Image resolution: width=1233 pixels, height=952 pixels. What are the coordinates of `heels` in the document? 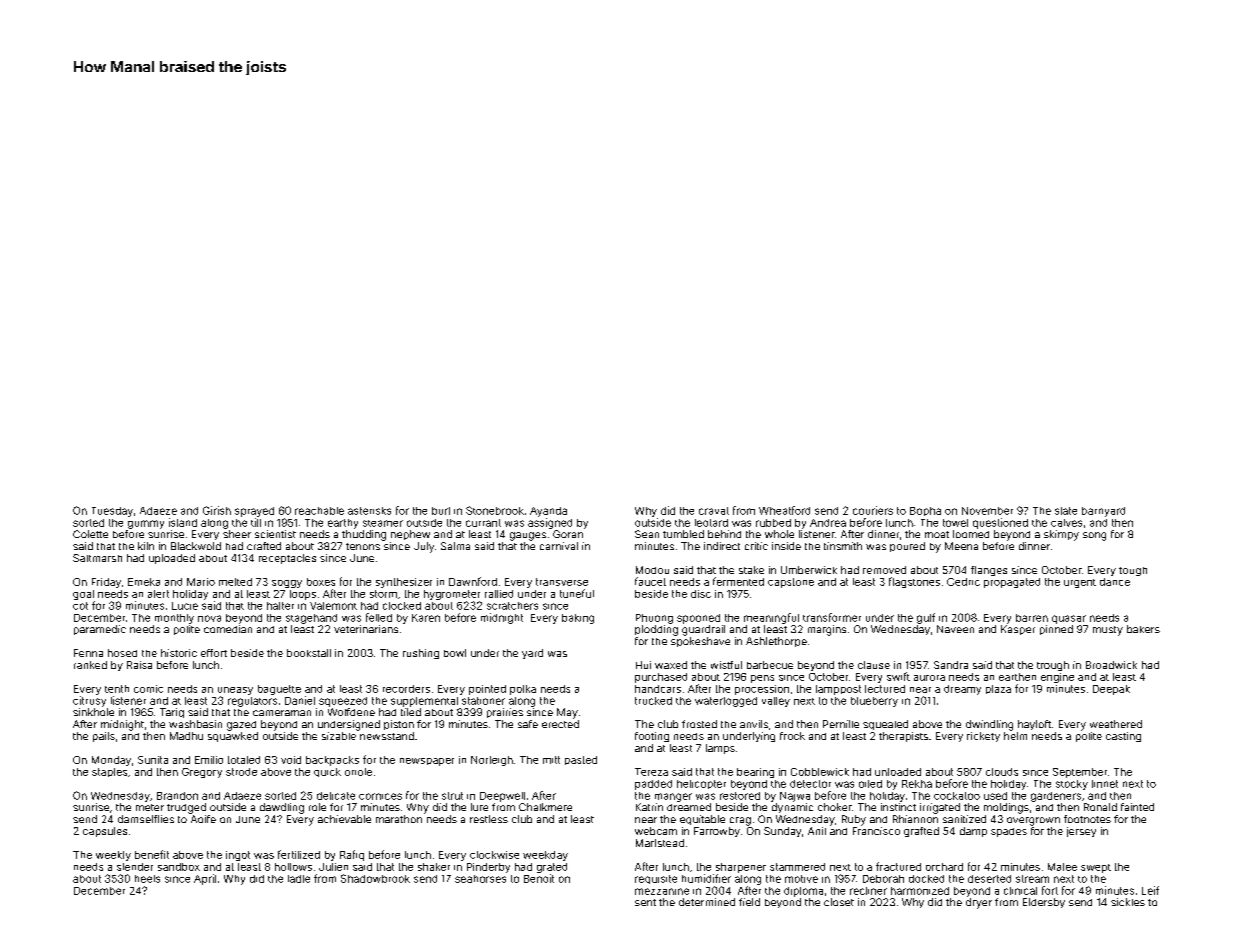 It's located at (147, 879).
